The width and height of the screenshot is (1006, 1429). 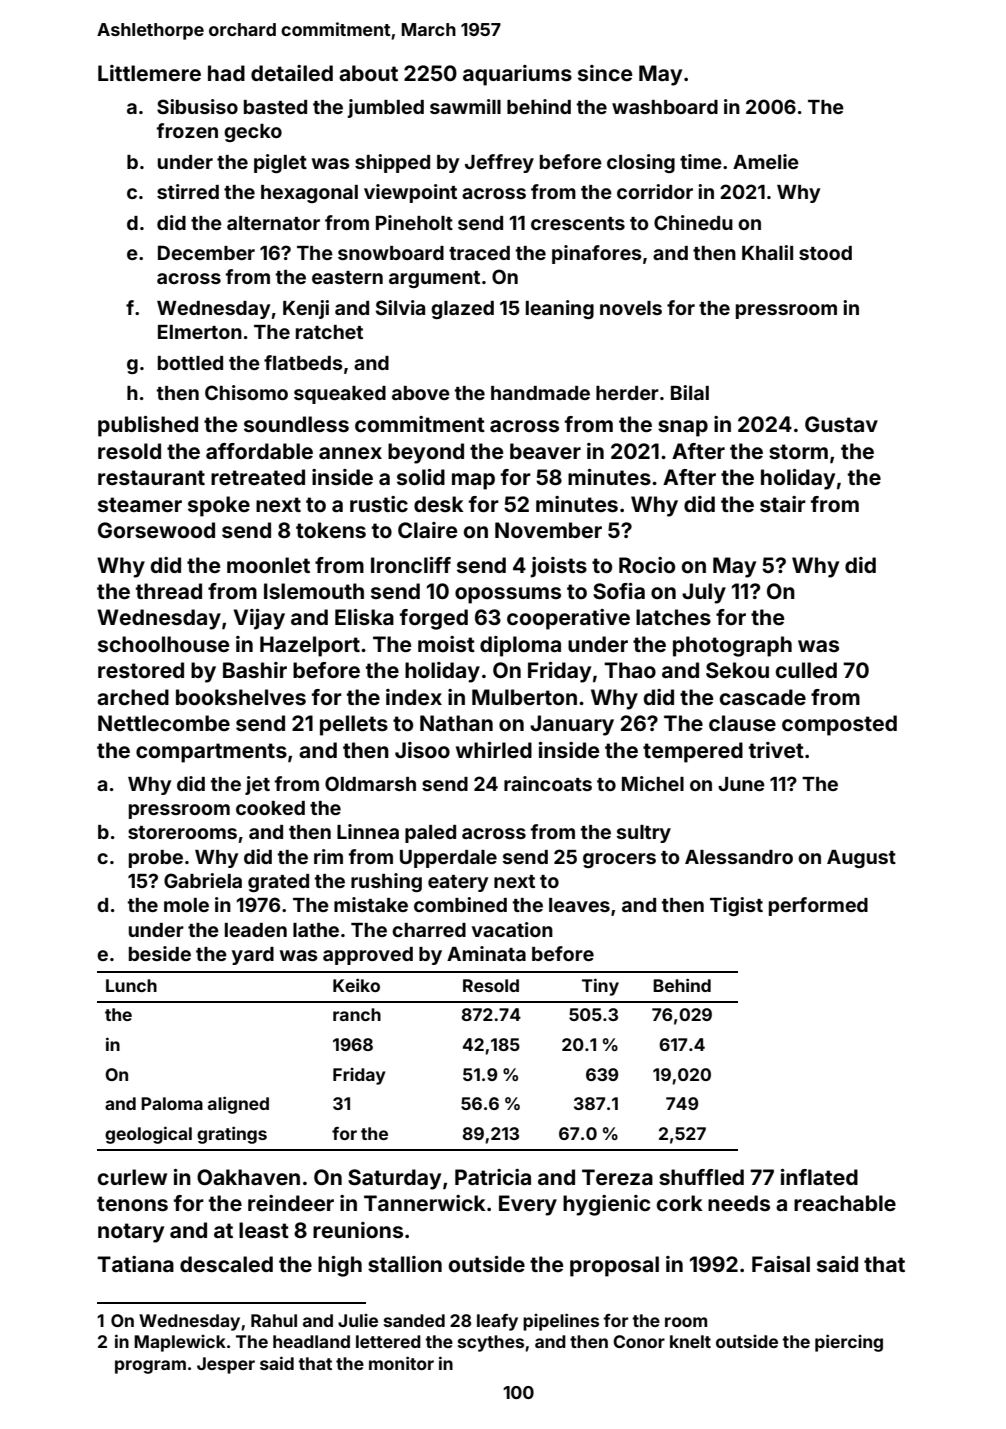 What do you see at coordinates (156, 530) in the screenshot?
I see `Gorsewood` at bounding box center [156, 530].
